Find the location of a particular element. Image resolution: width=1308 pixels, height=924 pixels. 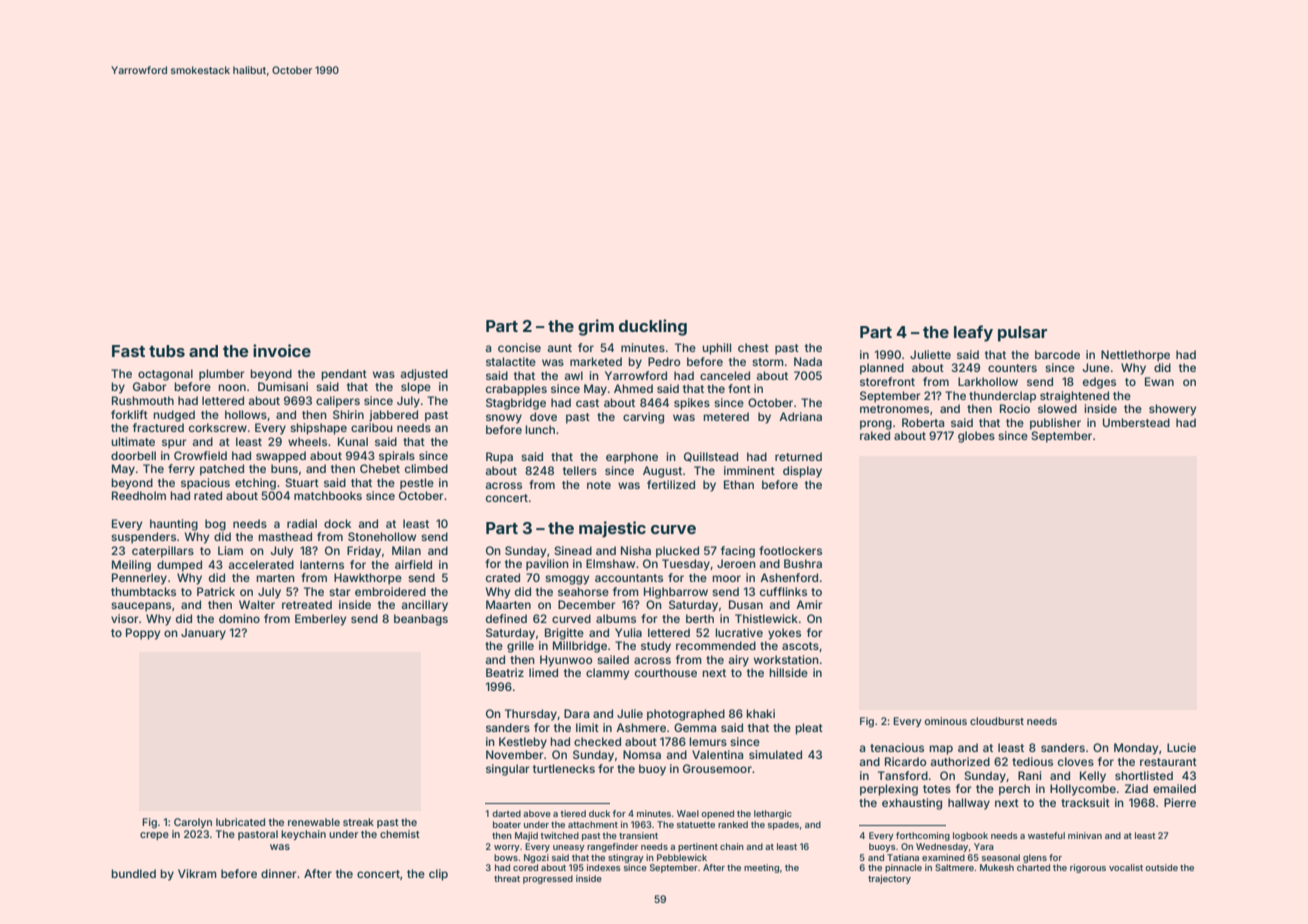

lubricated is located at coordinates (240, 822).
